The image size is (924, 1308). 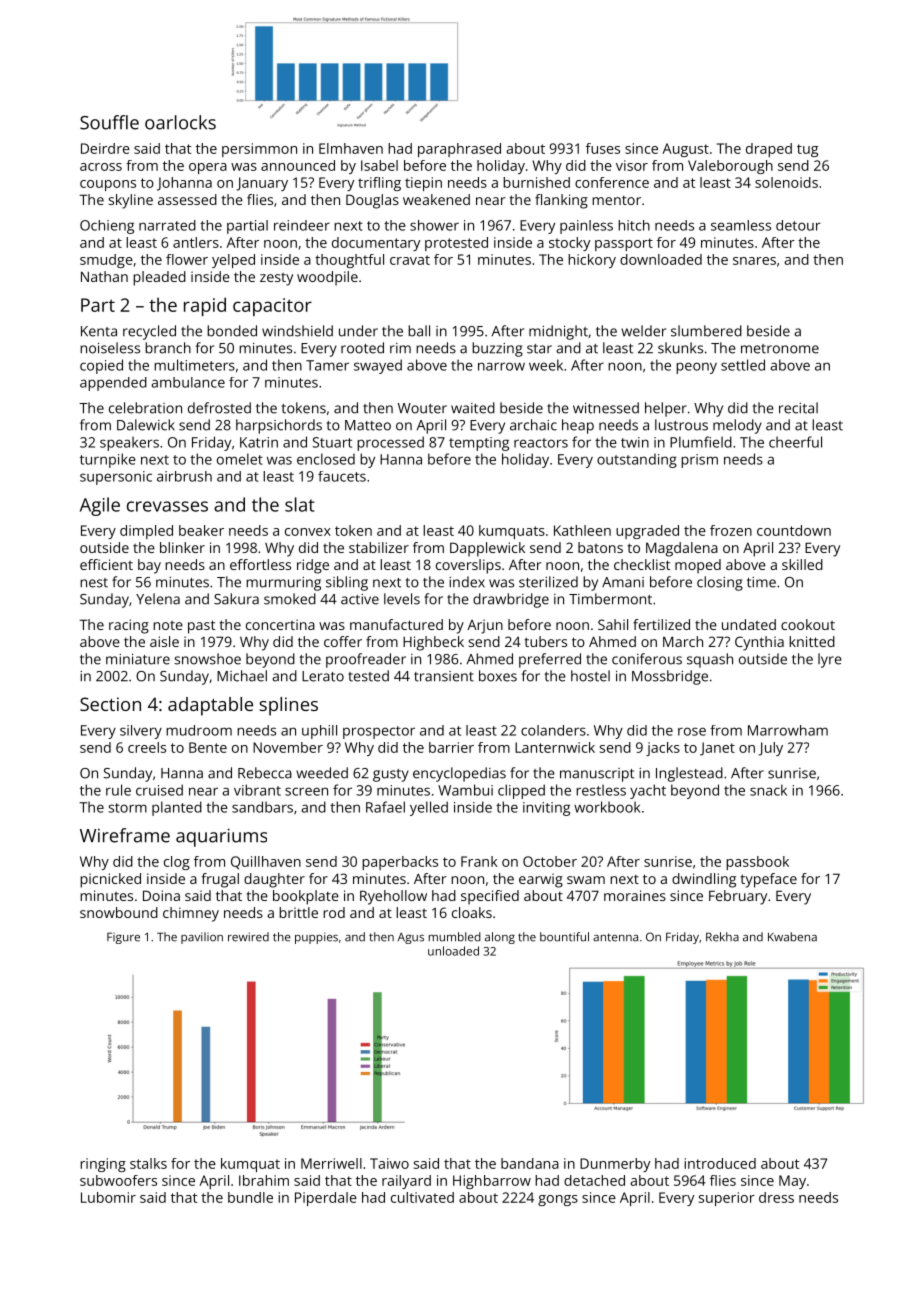 I want to click on Dapplewick, so click(x=487, y=549).
